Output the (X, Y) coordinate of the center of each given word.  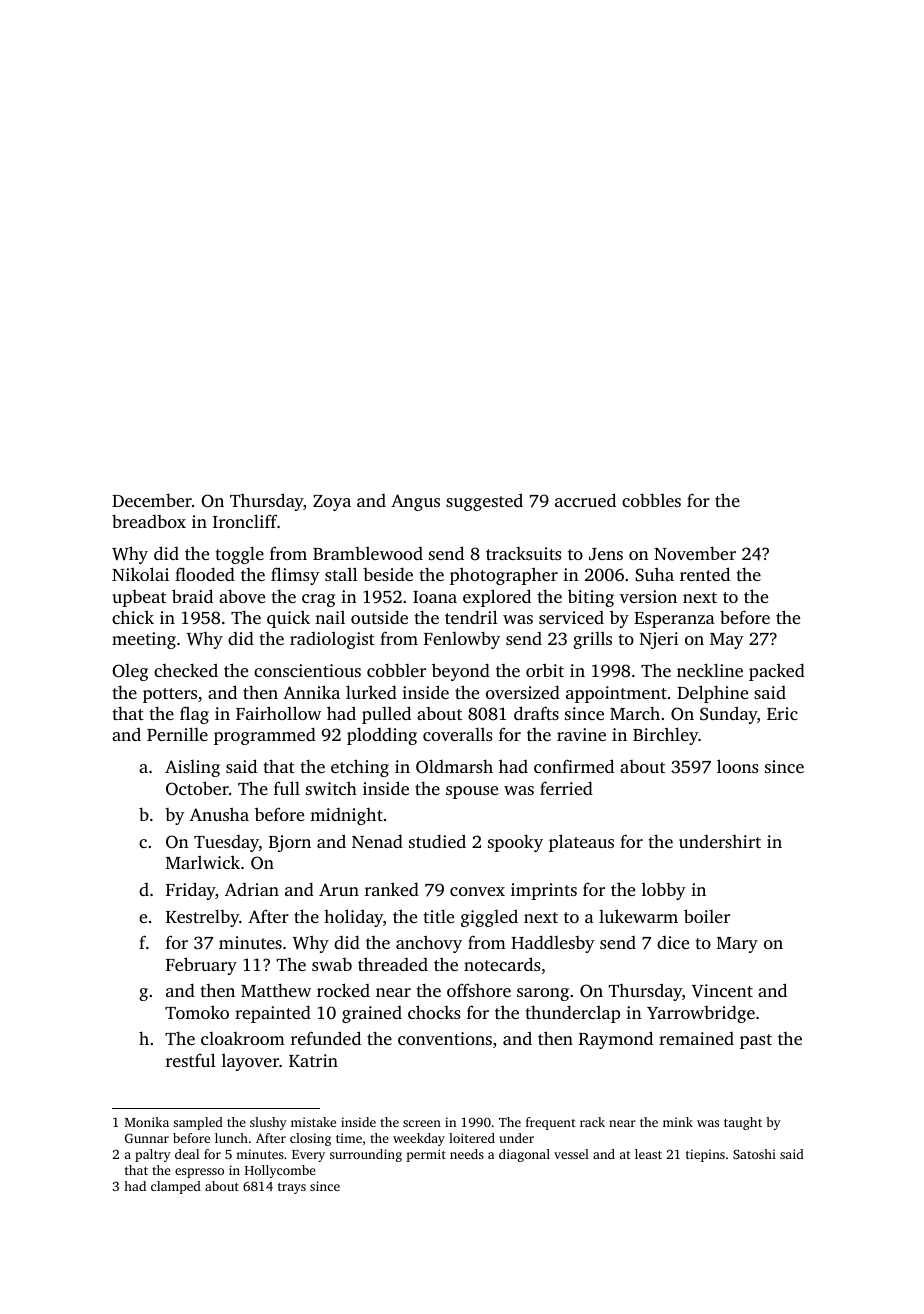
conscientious (307, 670)
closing (310, 1139)
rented (705, 574)
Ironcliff (245, 521)
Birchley (665, 736)
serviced (571, 617)
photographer (504, 576)
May (727, 641)
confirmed (574, 766)
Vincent (722, 991)
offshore (479, 990)
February (201, 966)
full (287, 788)
